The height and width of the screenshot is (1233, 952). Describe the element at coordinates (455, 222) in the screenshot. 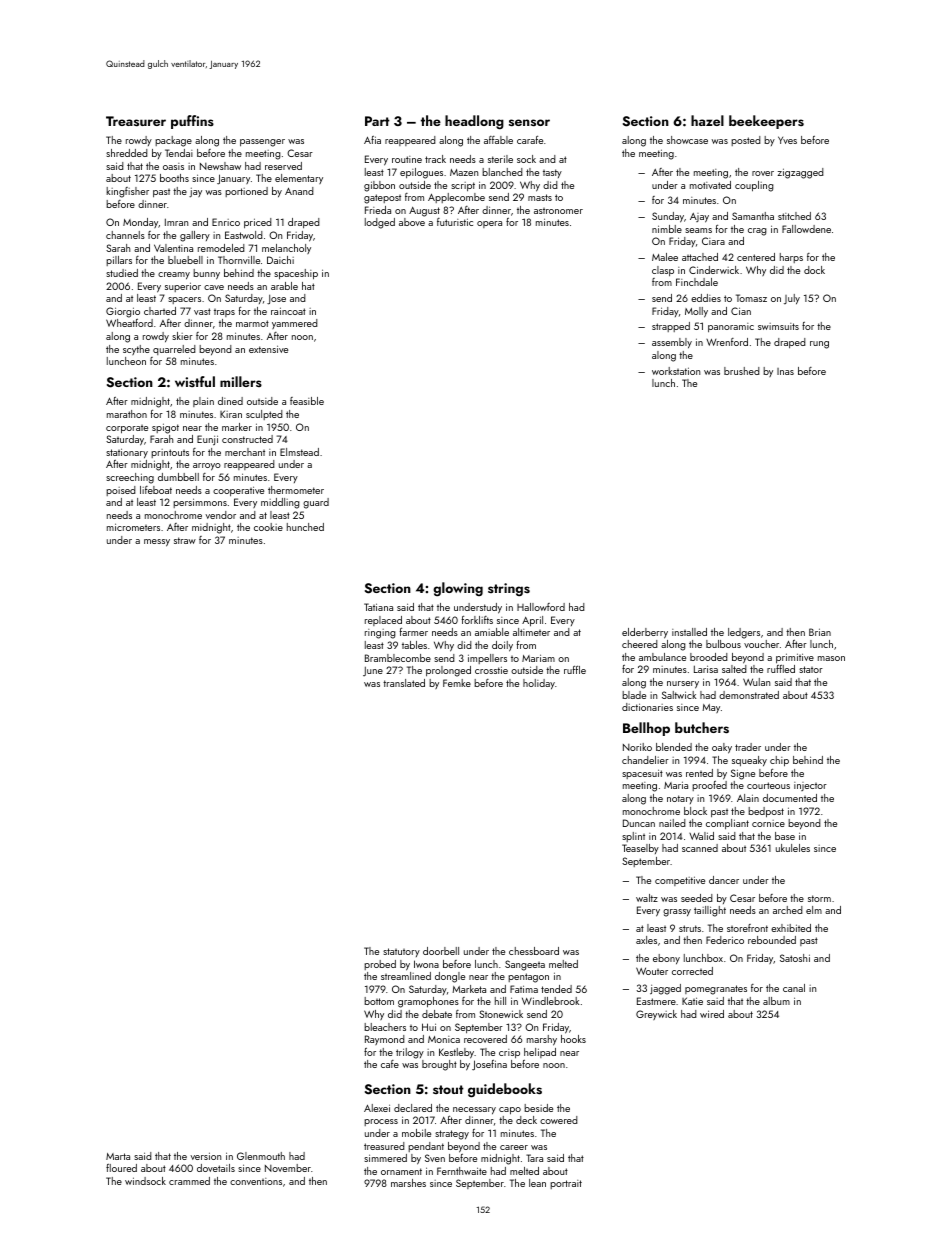

I see `futuristic` at that location.
